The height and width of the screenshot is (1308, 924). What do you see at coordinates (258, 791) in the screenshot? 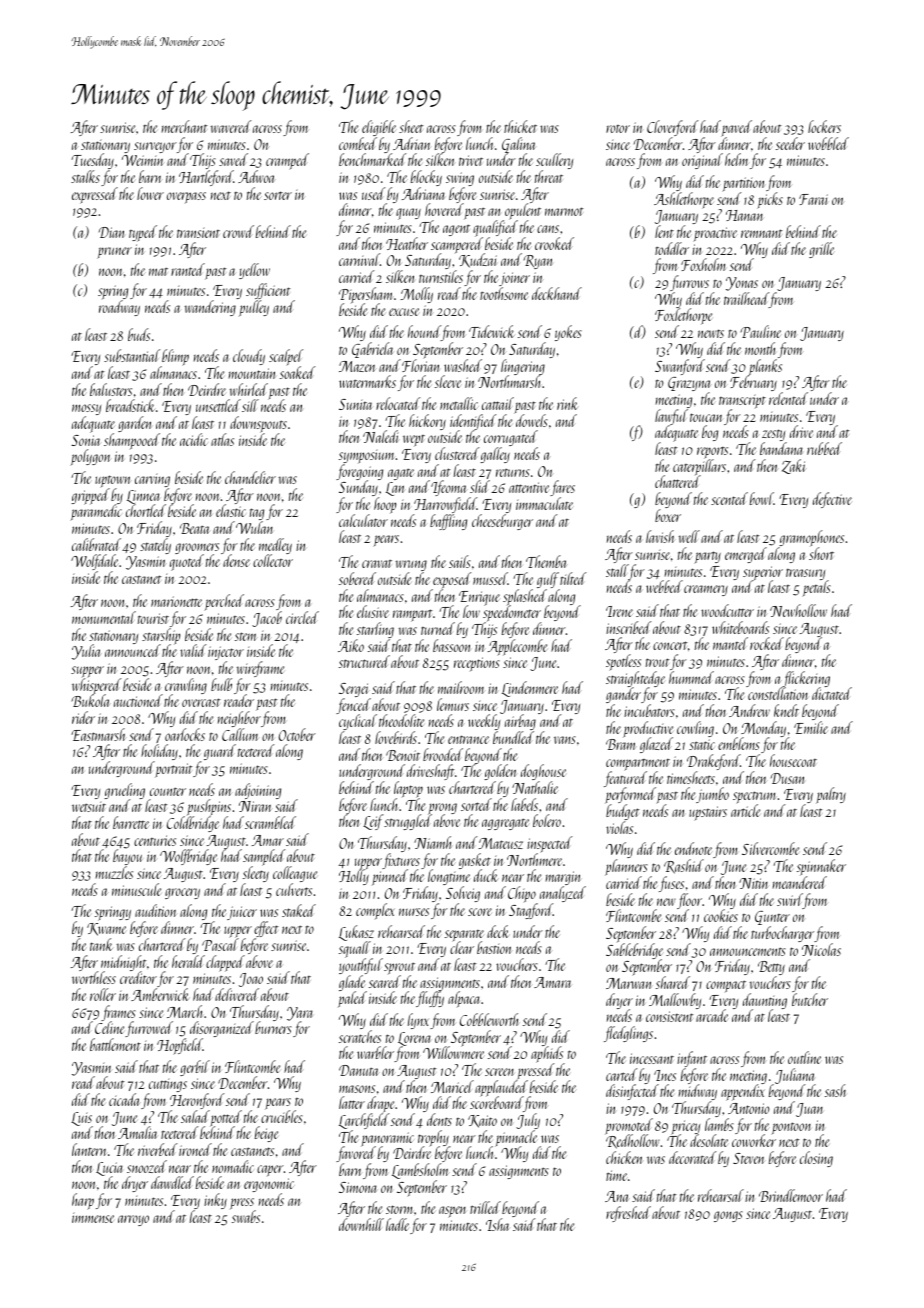
I see `adjoining` at bounding box center [258, 791].
